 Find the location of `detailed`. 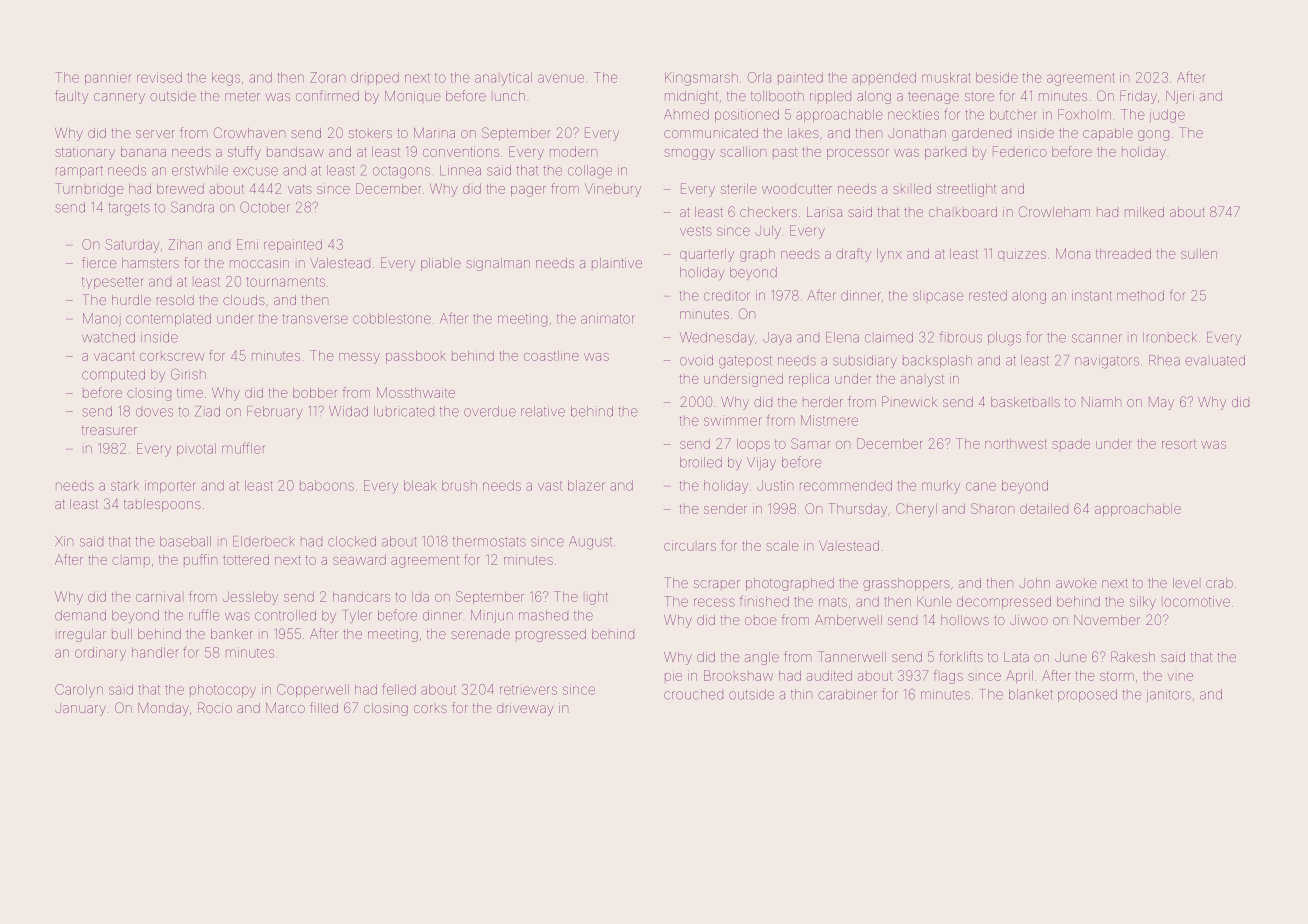

detailed is located at coordinates (1044, 509).
